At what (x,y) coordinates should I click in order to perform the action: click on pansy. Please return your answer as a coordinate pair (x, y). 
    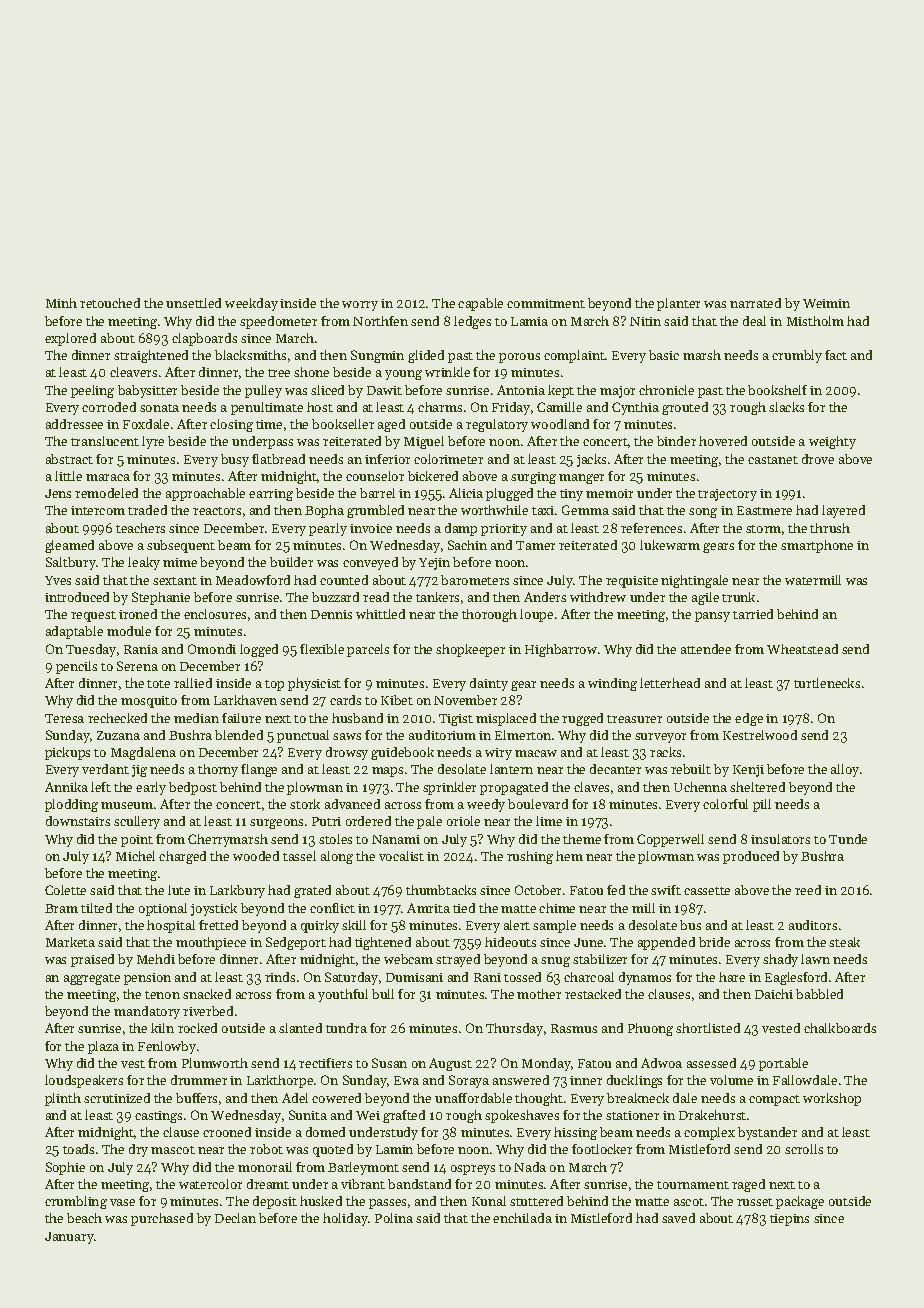
    Looking at the image, I should click on (712, 617).
